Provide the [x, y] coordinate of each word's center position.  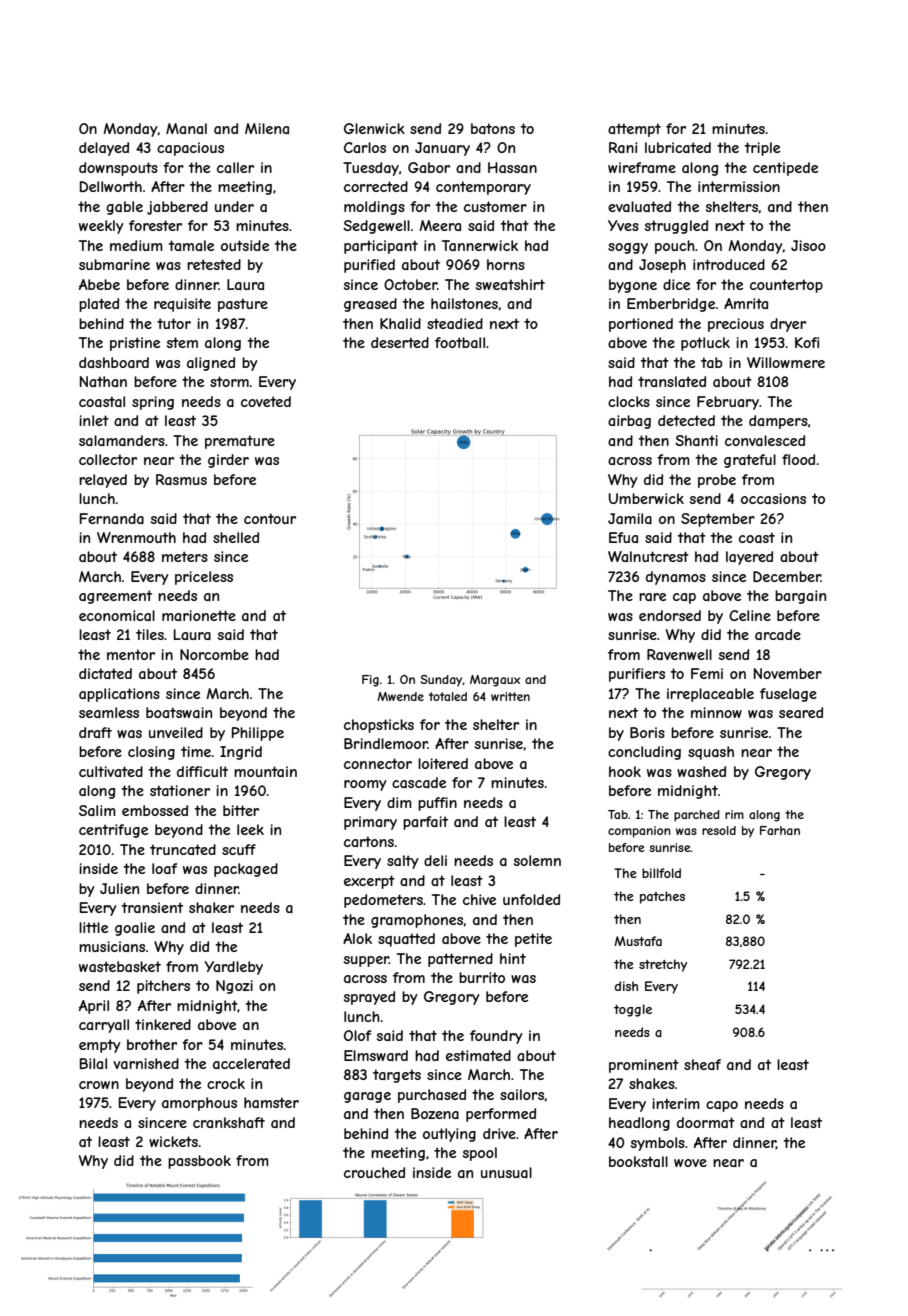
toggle [633, 1010]
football [460, 342]
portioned [641, 325]
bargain [800, 597]
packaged [246, 870]
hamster [271, 1102]
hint [513, 958]
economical [117, 615]
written [510, 696]
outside [245, 245]
